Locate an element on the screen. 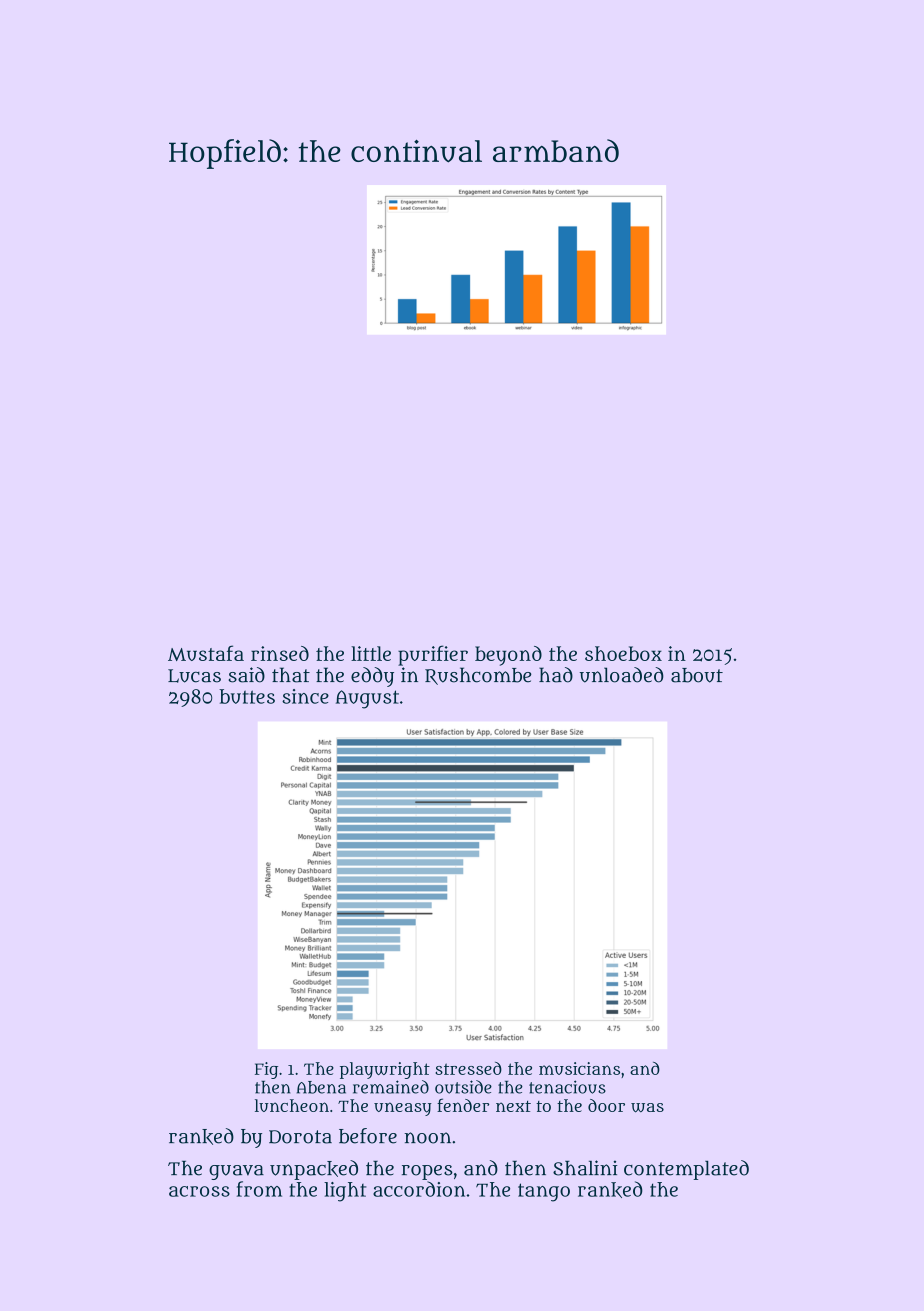  Abena is located at coordinates (321, 1087).
